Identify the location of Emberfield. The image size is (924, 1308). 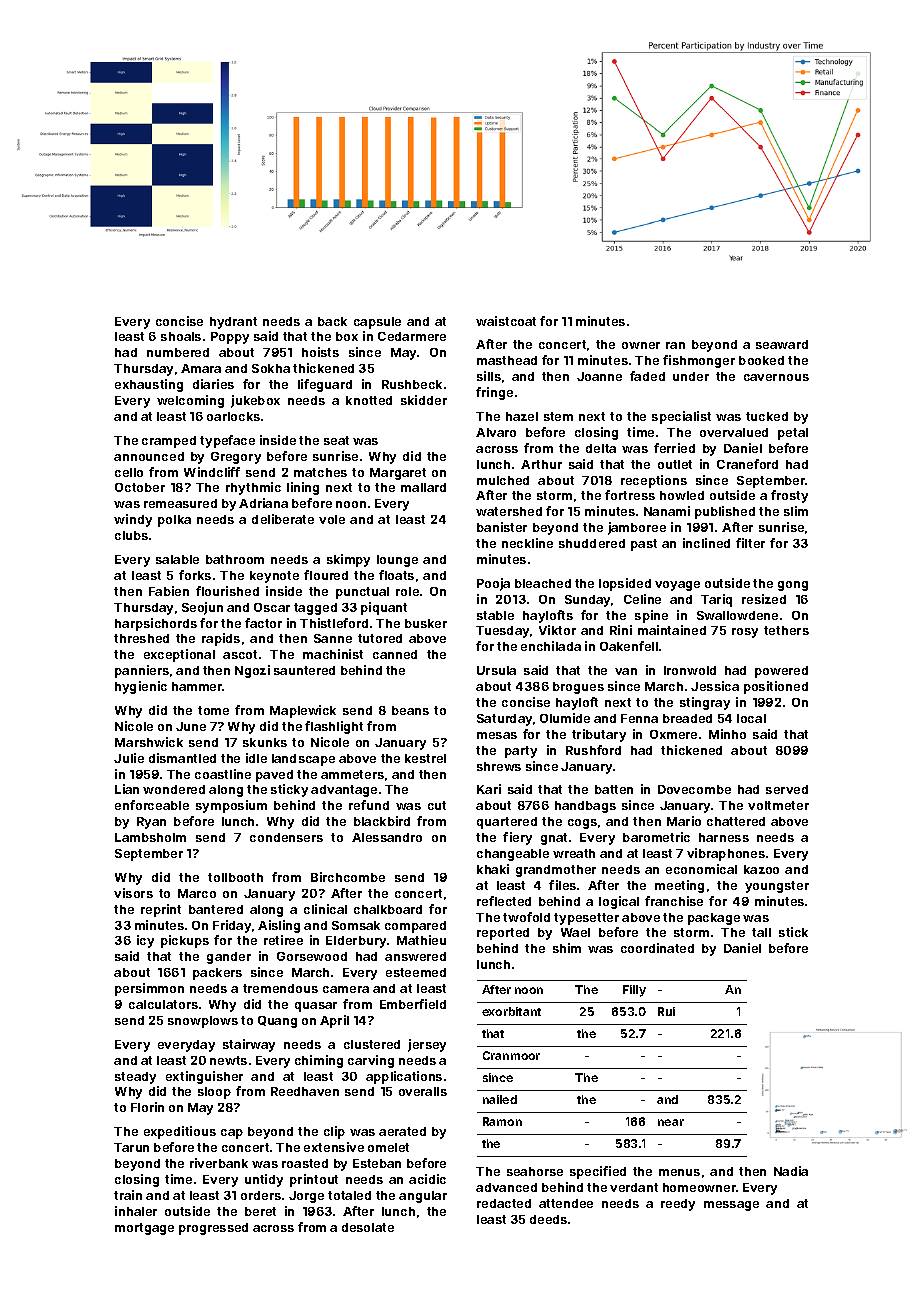
(413, 1004).
